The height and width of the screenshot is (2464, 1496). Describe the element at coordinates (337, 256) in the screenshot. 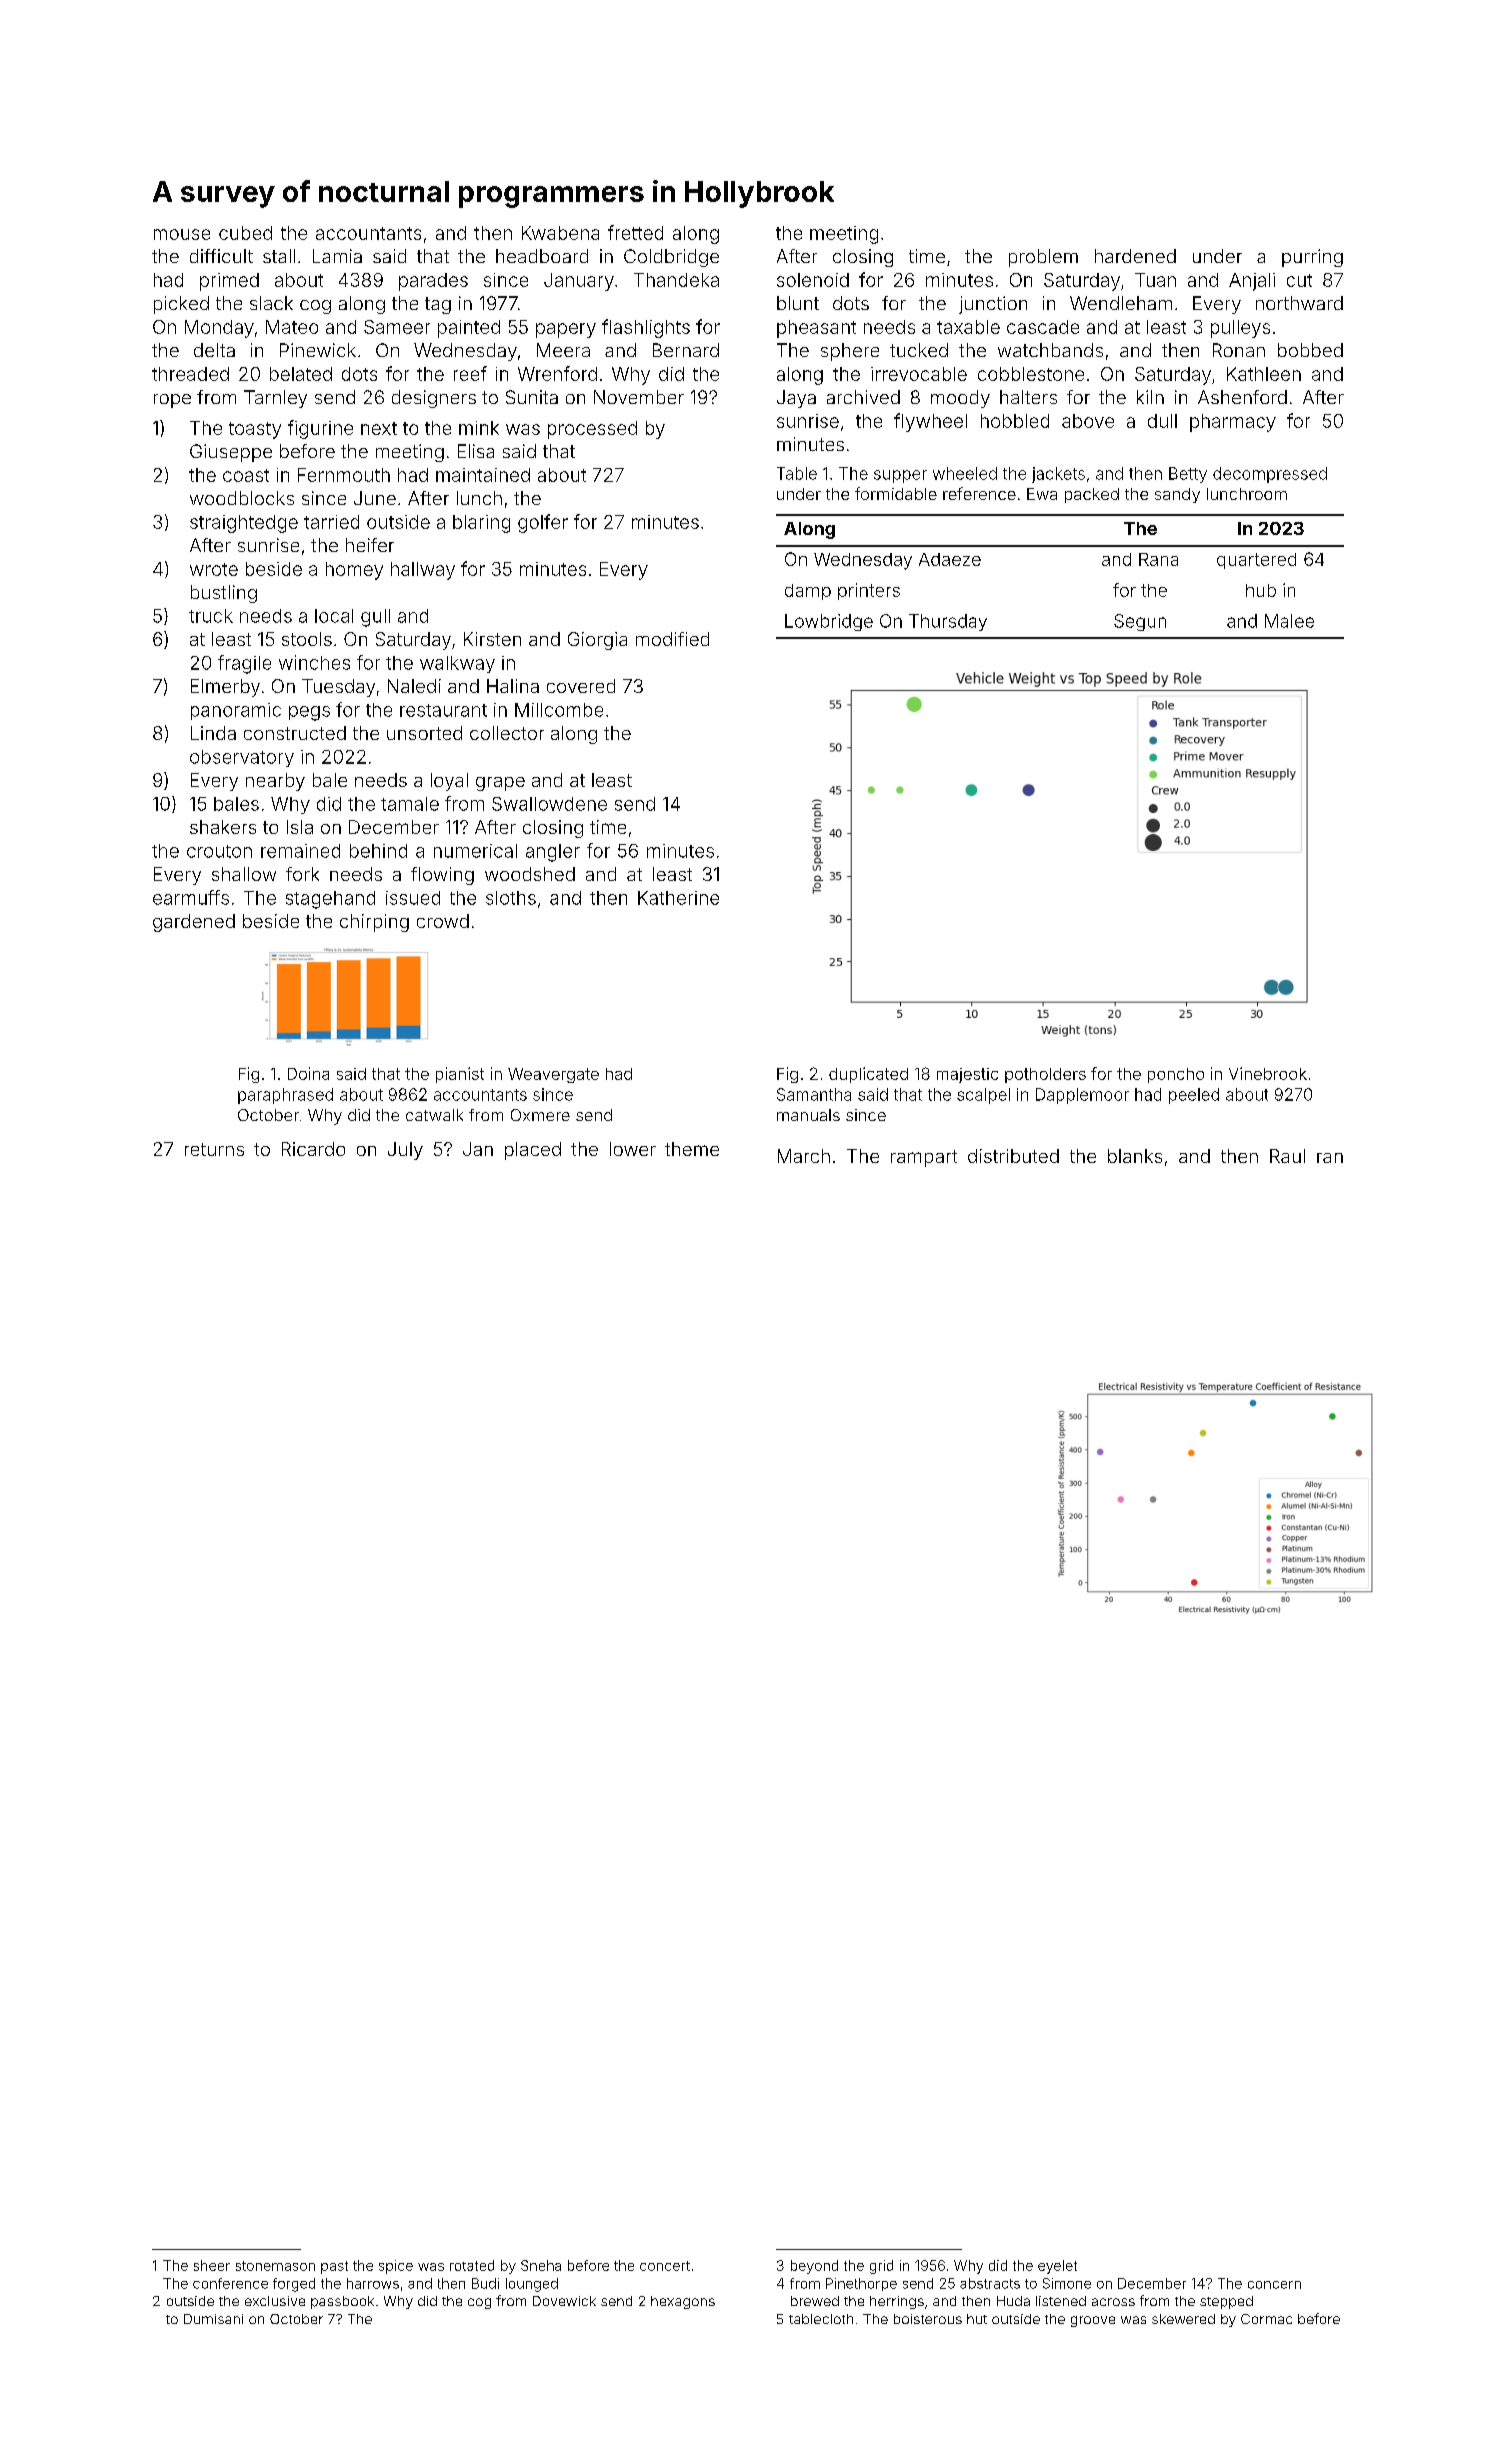

I see `Lamia` at that location.
